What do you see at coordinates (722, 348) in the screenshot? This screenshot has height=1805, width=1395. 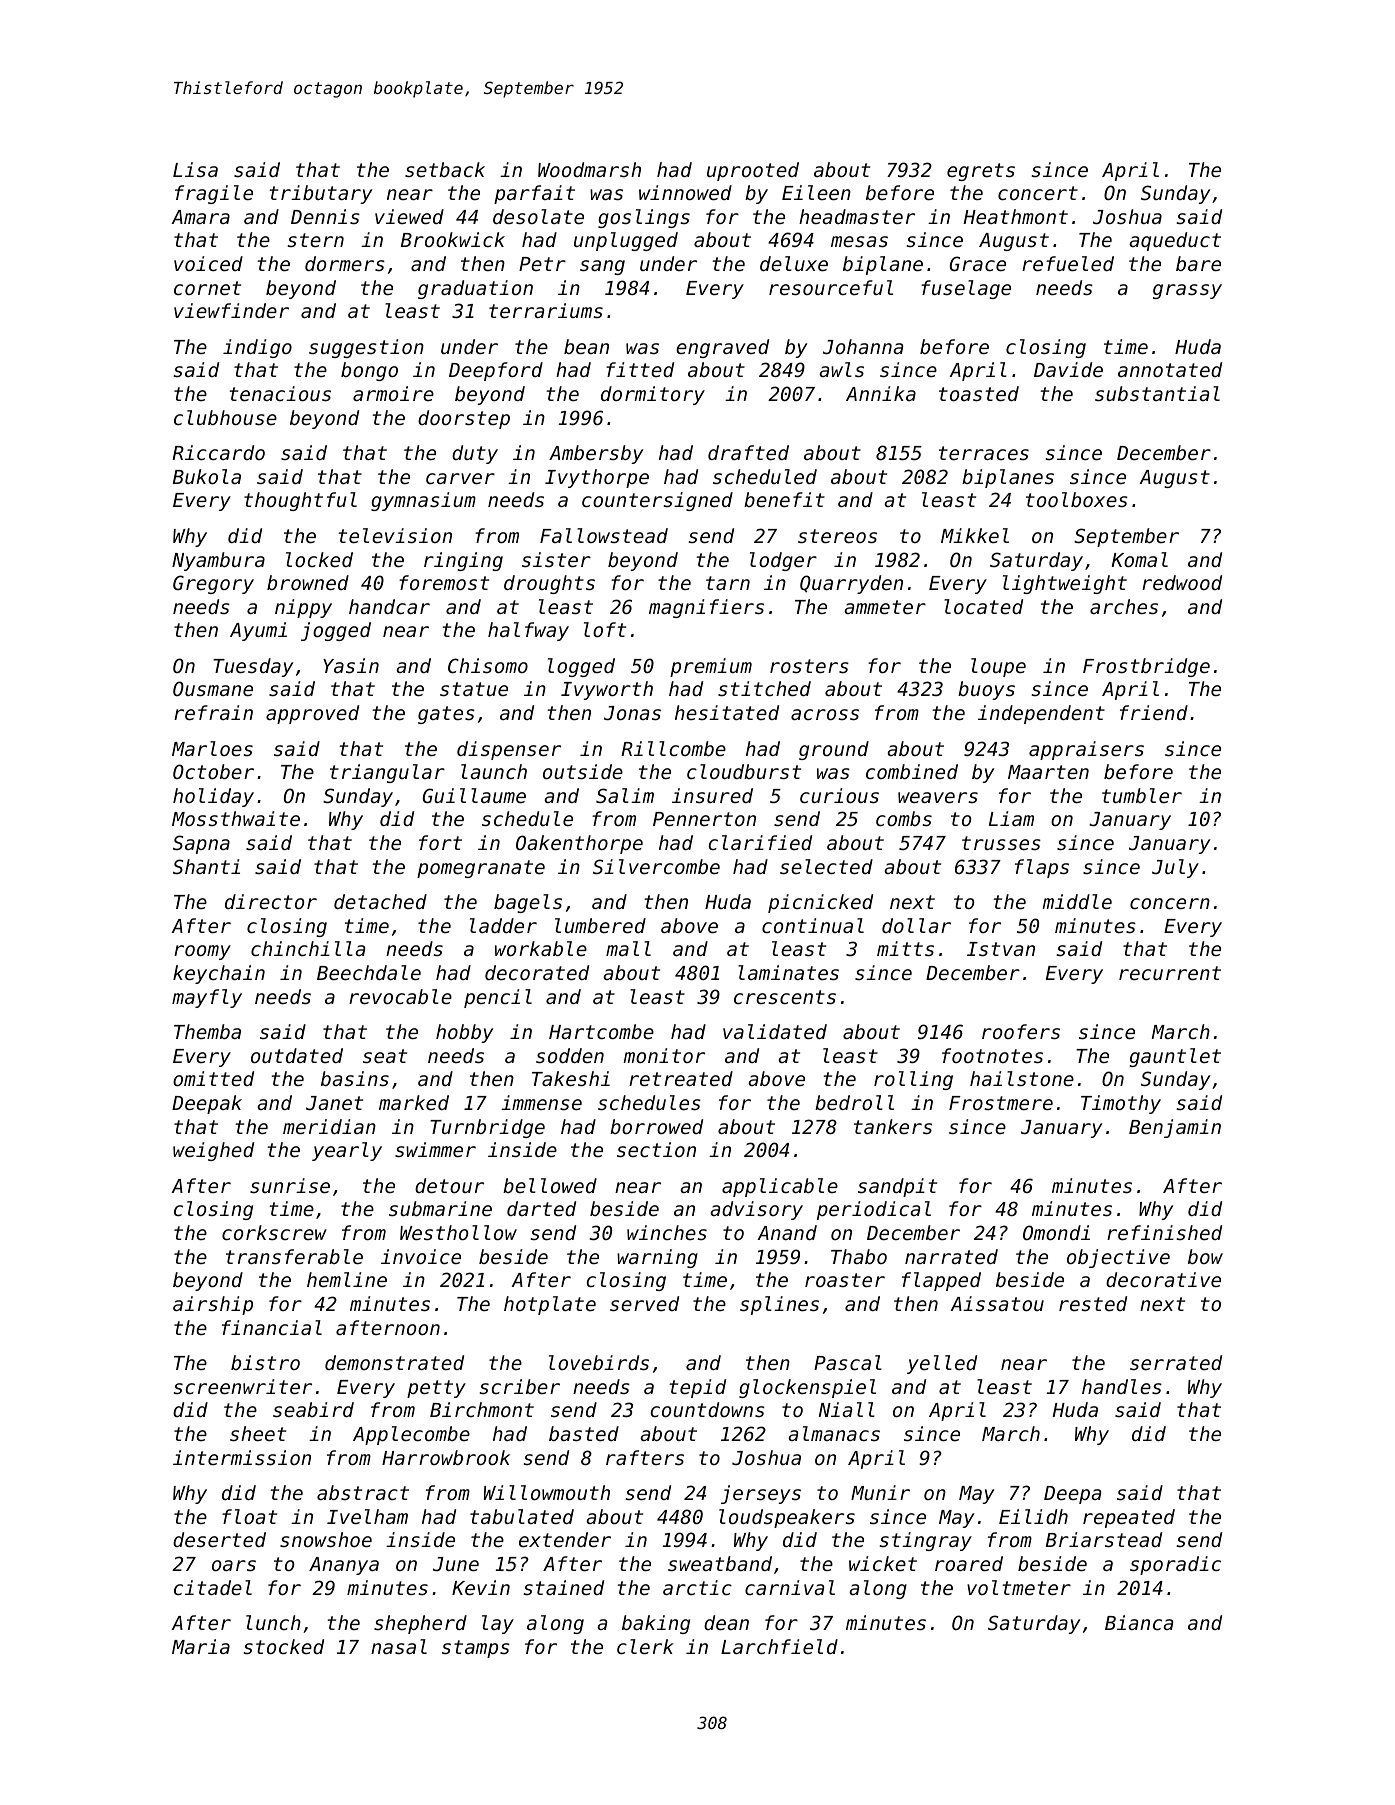 I see `engraved` at bounding box center [722, 348].
